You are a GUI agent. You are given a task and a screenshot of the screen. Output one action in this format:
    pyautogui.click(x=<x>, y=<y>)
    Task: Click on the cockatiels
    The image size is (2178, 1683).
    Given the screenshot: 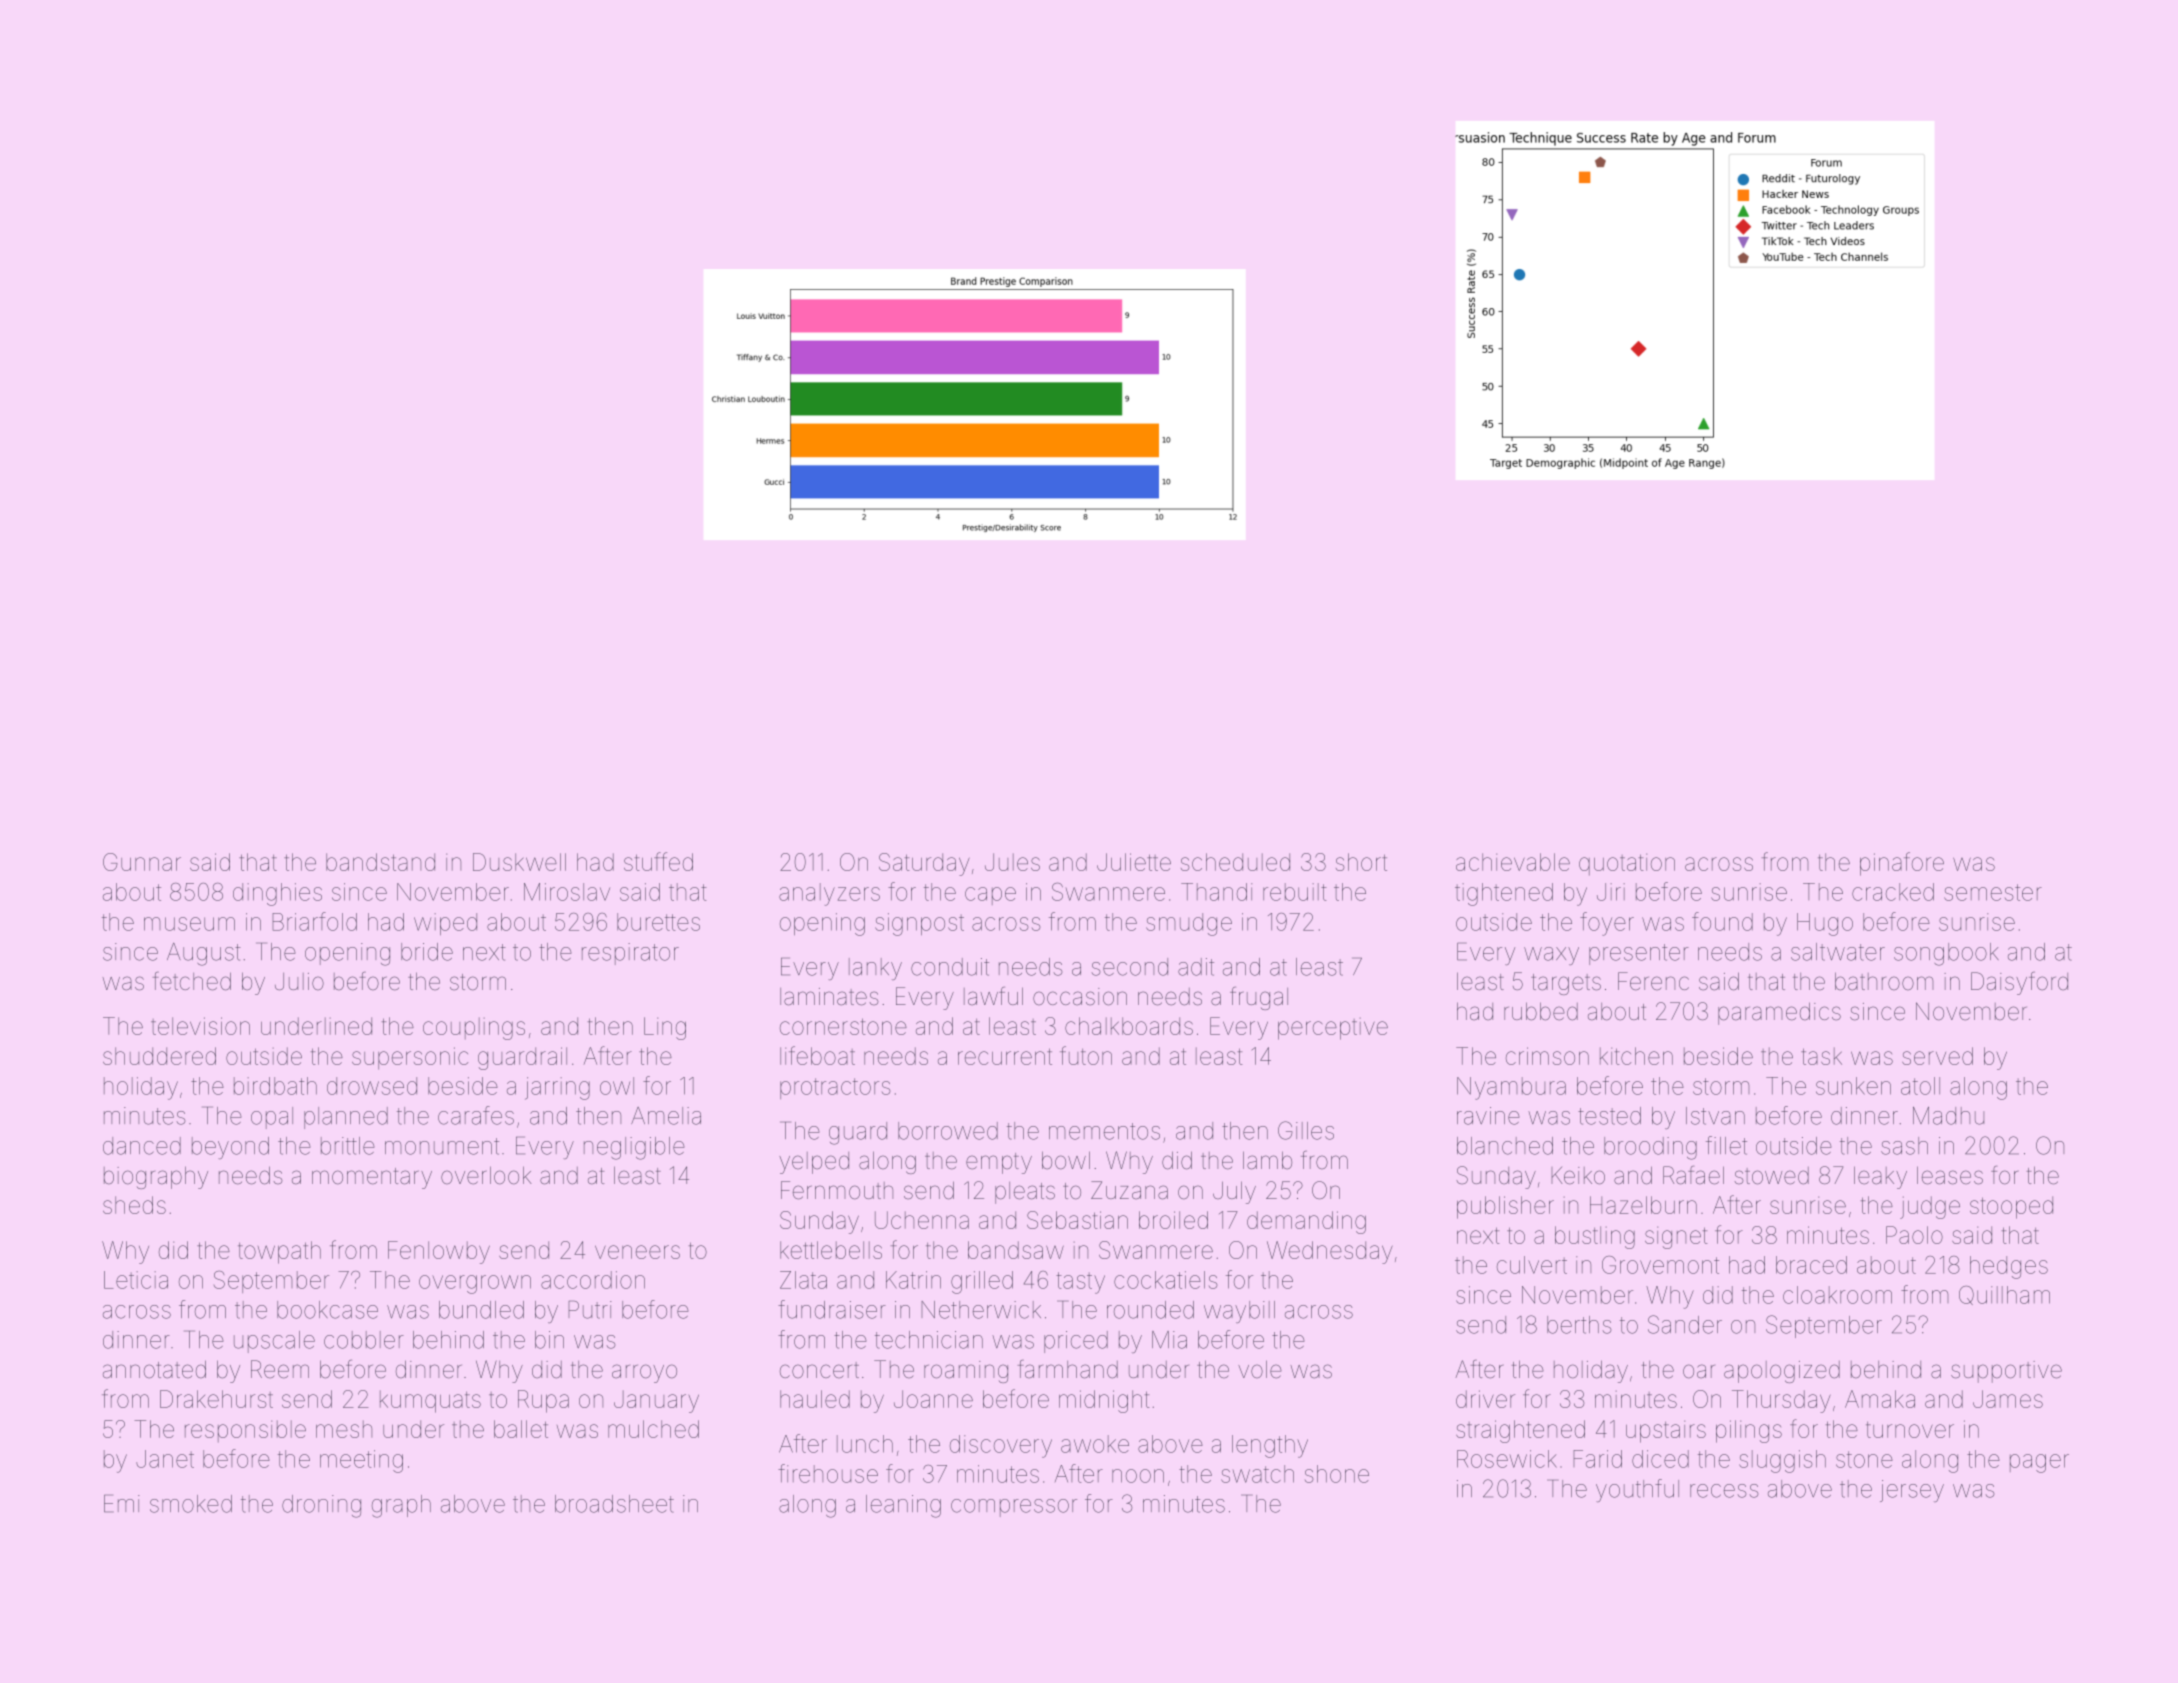 What is the action you would take?
    pyautogui.click(x=1166, y=1280)
